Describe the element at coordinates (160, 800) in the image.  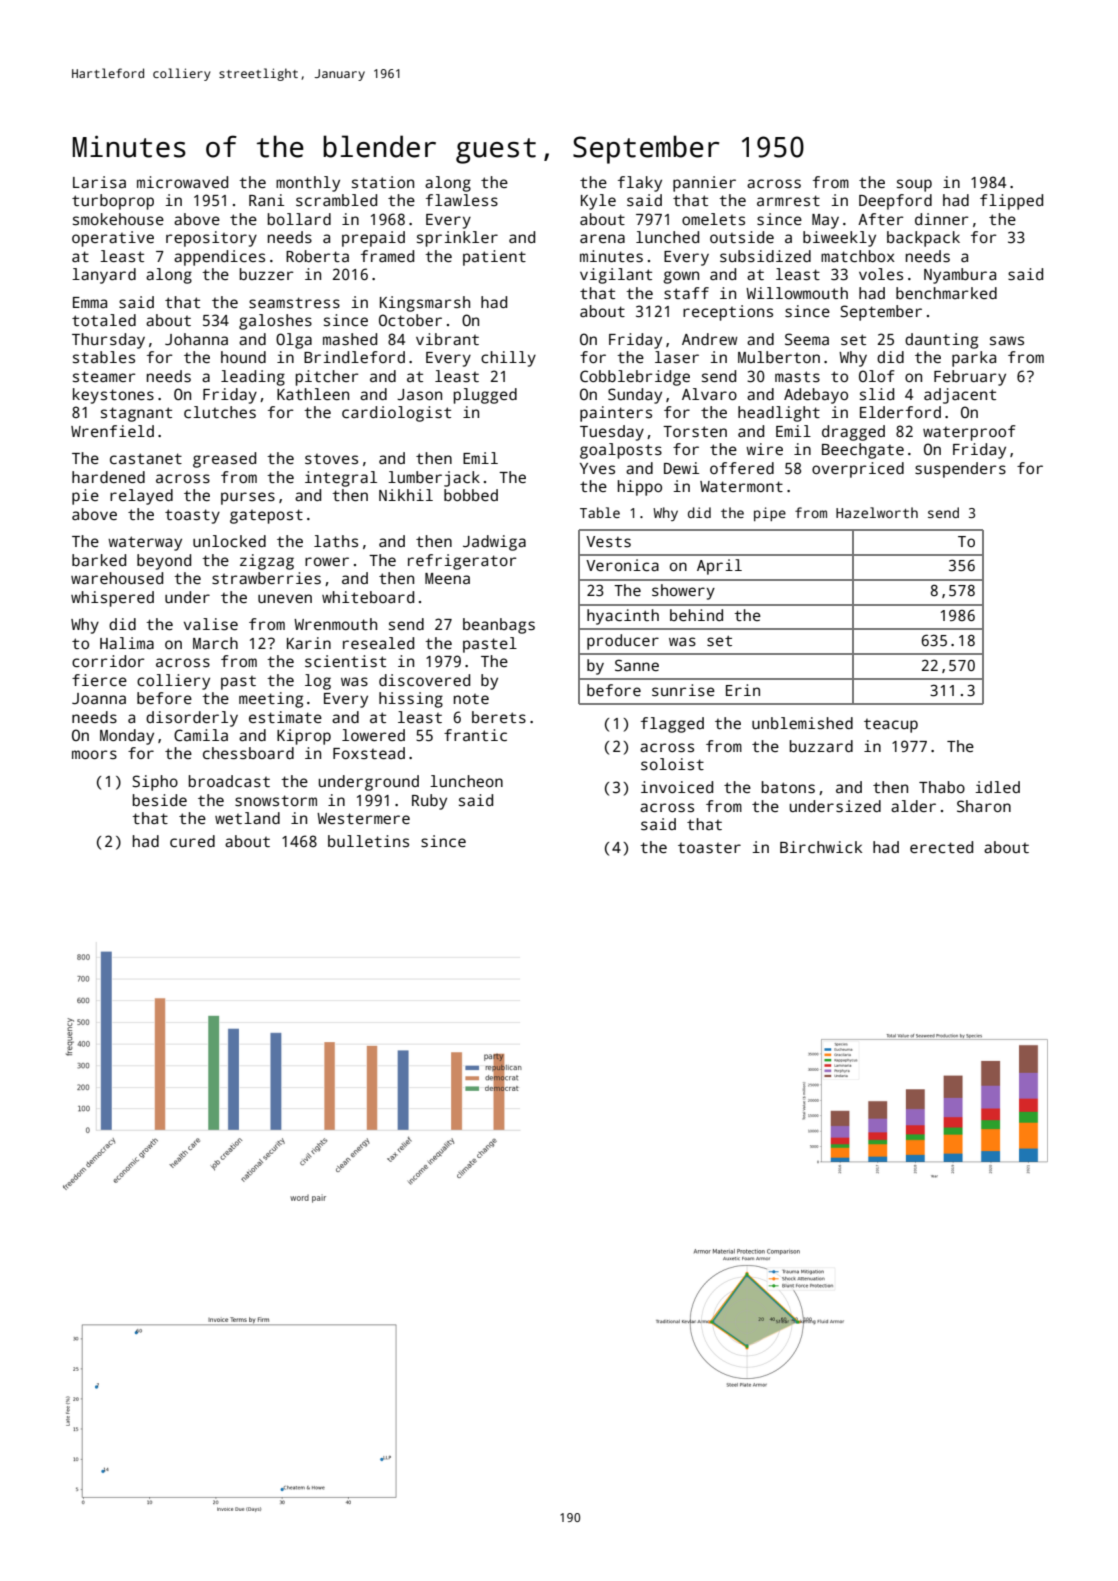
I see `beside` at that location.
